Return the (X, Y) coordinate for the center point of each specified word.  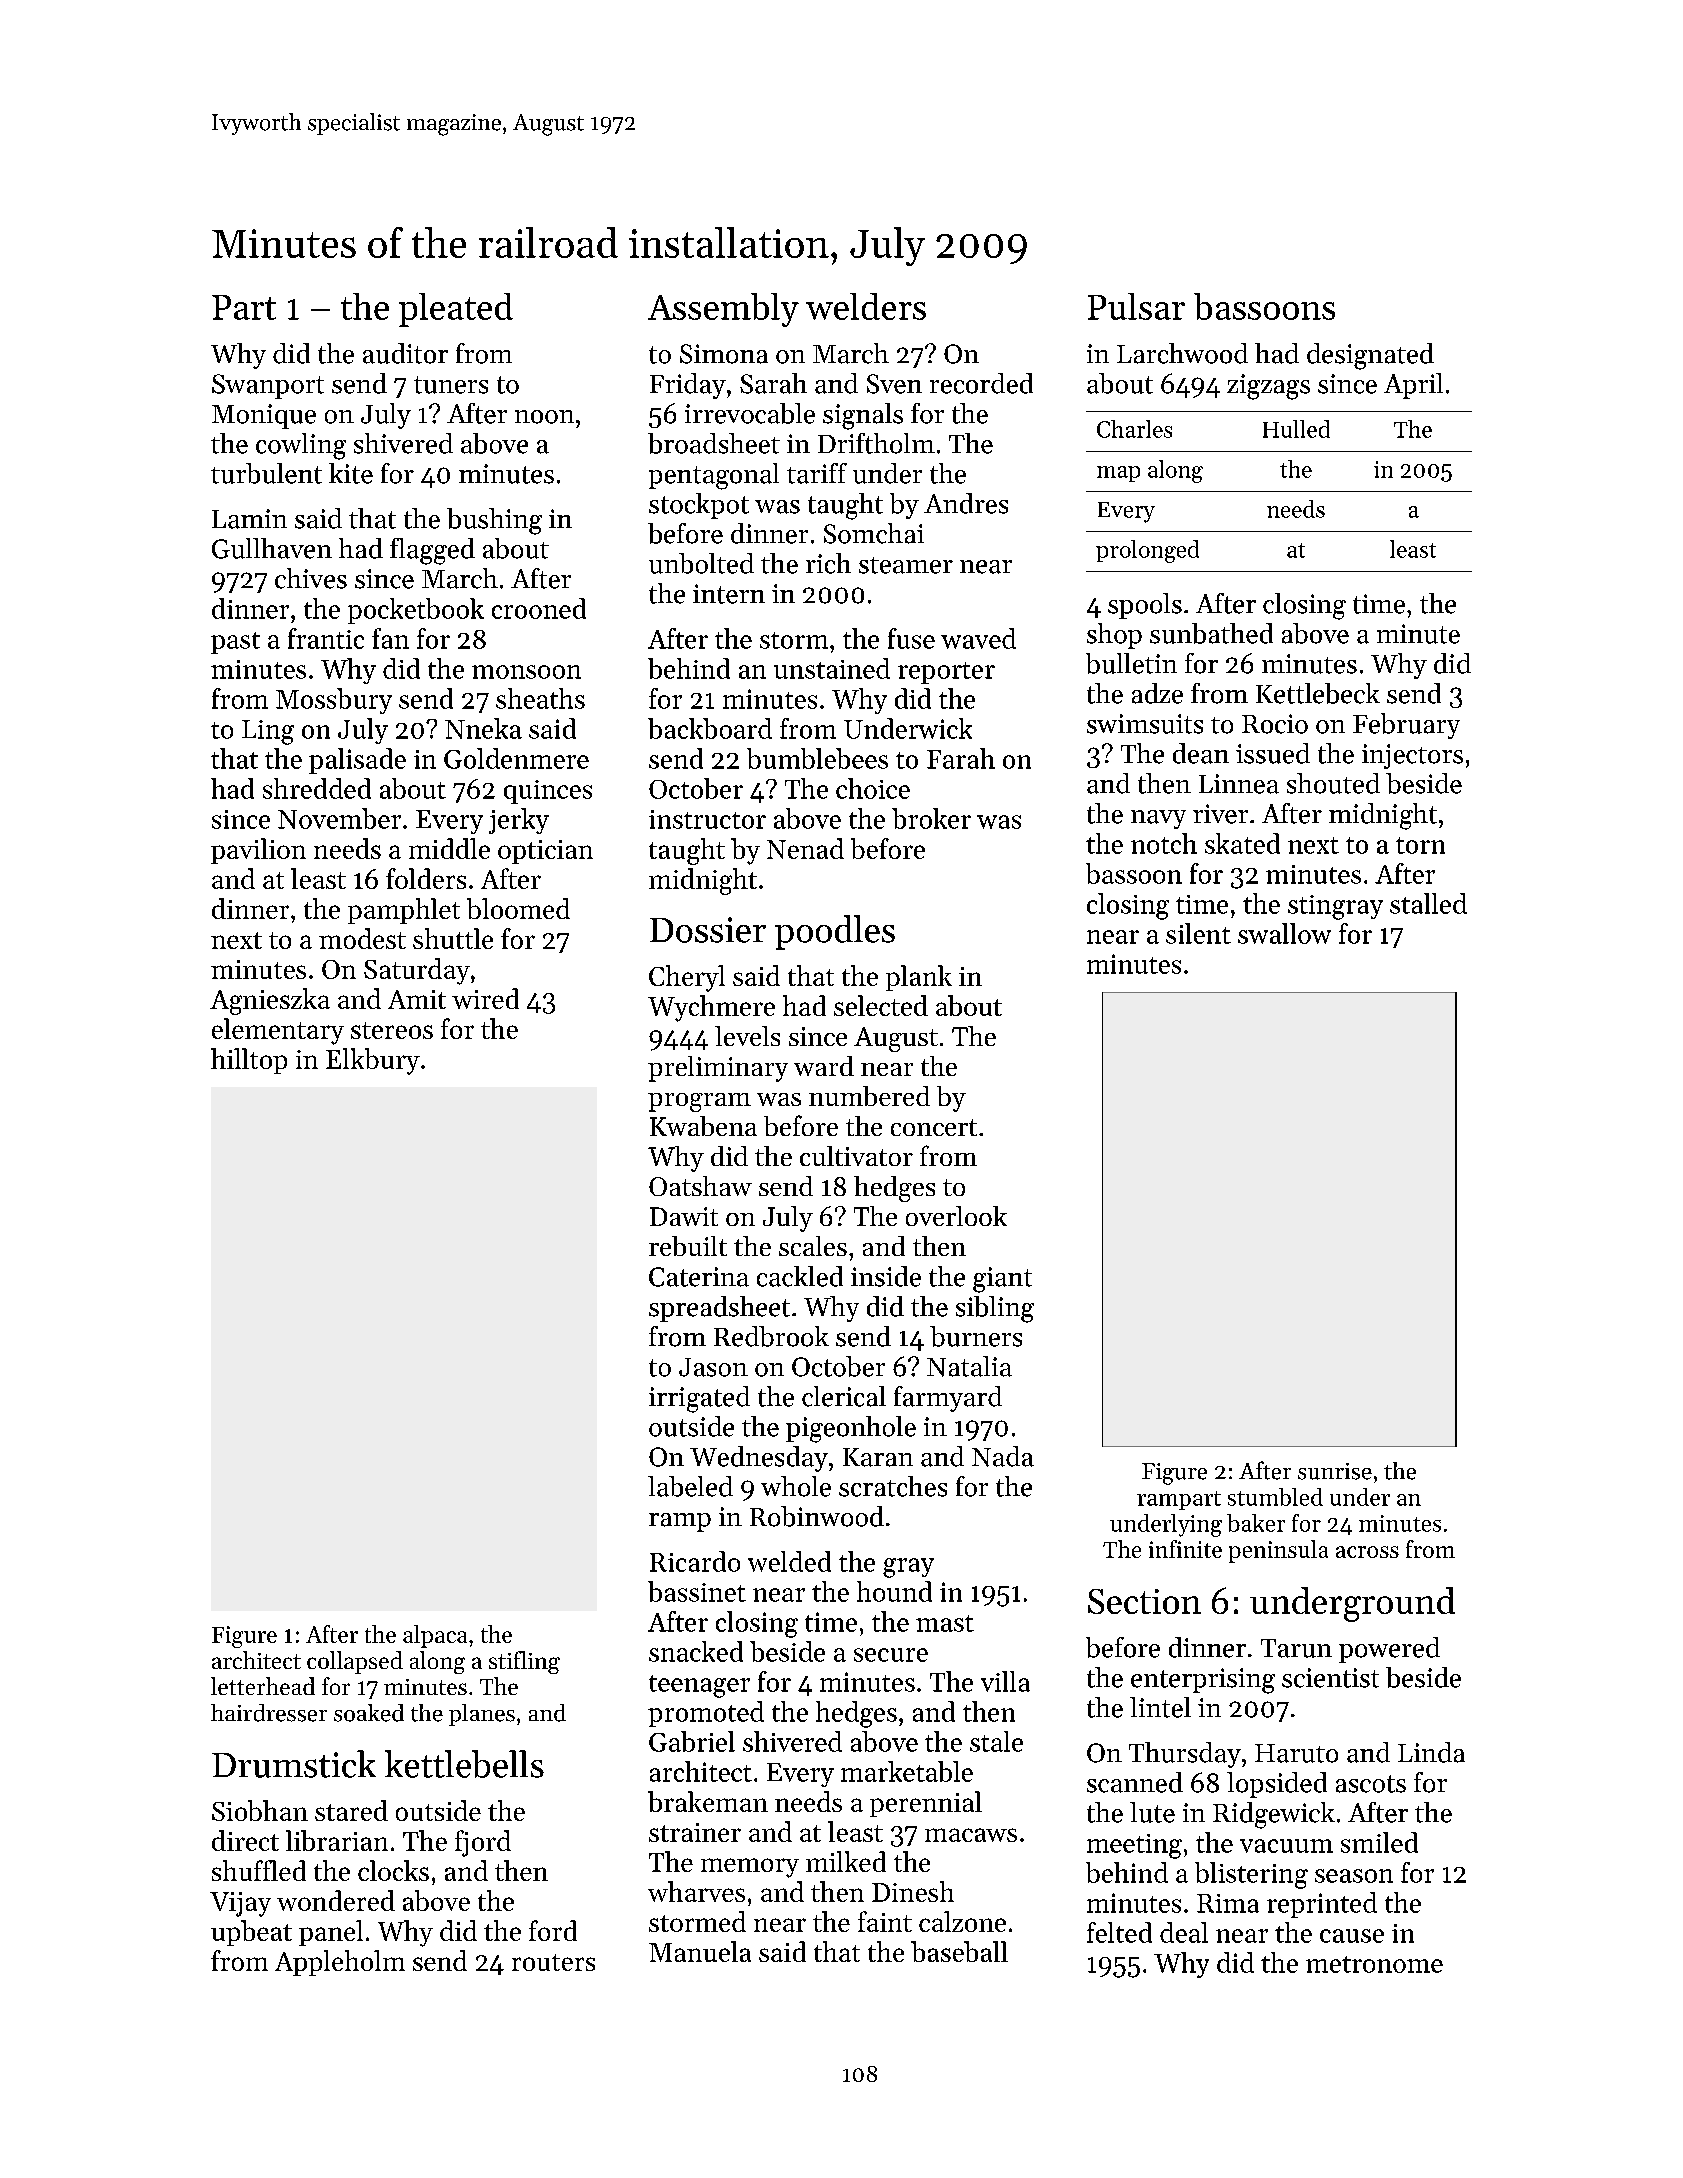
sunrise (1335, 1471)
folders (426, 878)
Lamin (249, 519)
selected (881, 1005)
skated (1242, 843)
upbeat (251, 1933)
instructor (707, 819)
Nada (1003, 1456)
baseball (959, 1951)
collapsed (355, 1662)
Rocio (1275, 724)
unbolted (701, 563)
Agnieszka (270, 1001)
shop (1114, 636)
